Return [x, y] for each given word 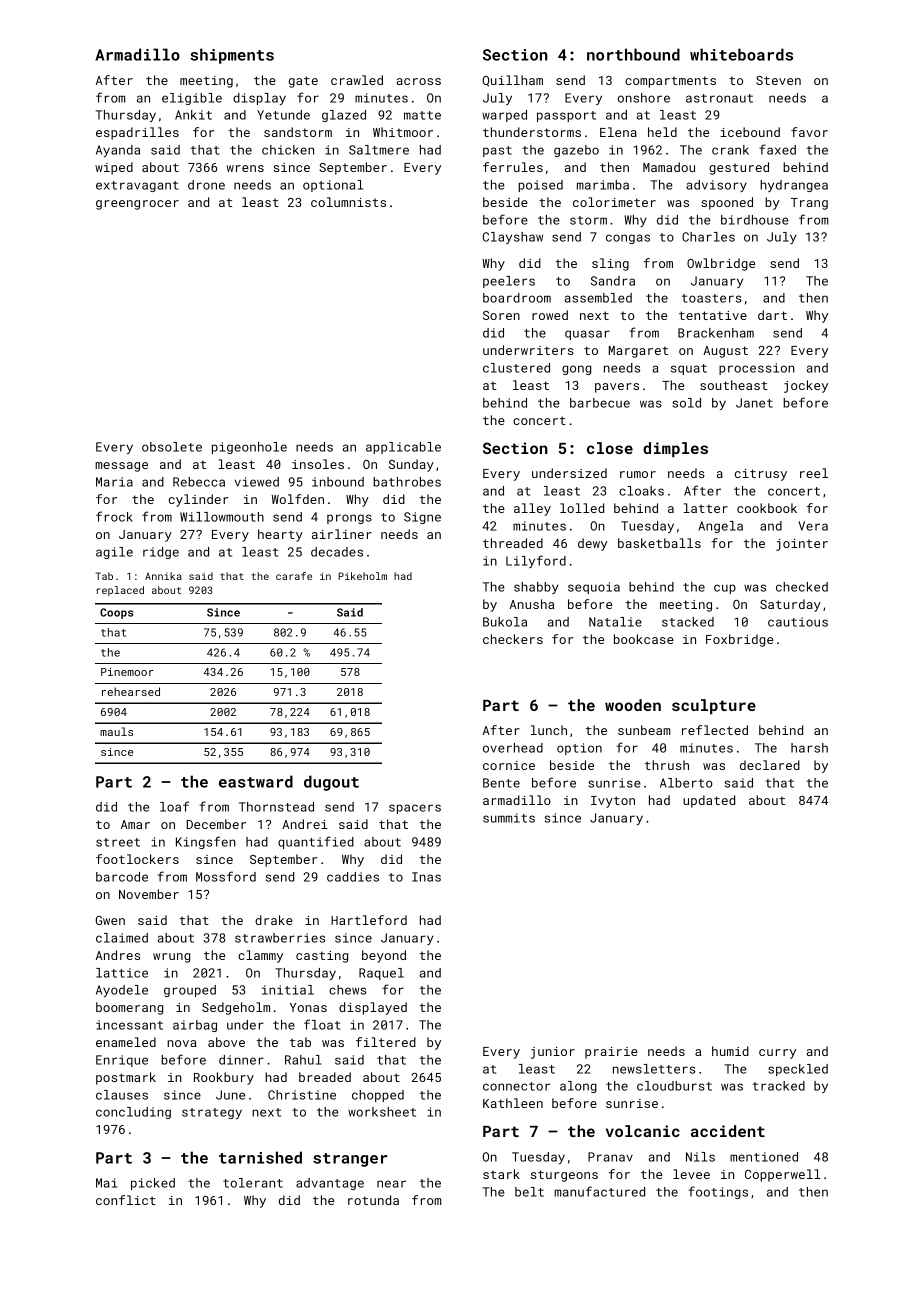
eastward [256, 781]
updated [709, 801]
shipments [232, 56]
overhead [513, 748]
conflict [126, 1200]
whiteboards [741, 54]
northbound [633, 54]
